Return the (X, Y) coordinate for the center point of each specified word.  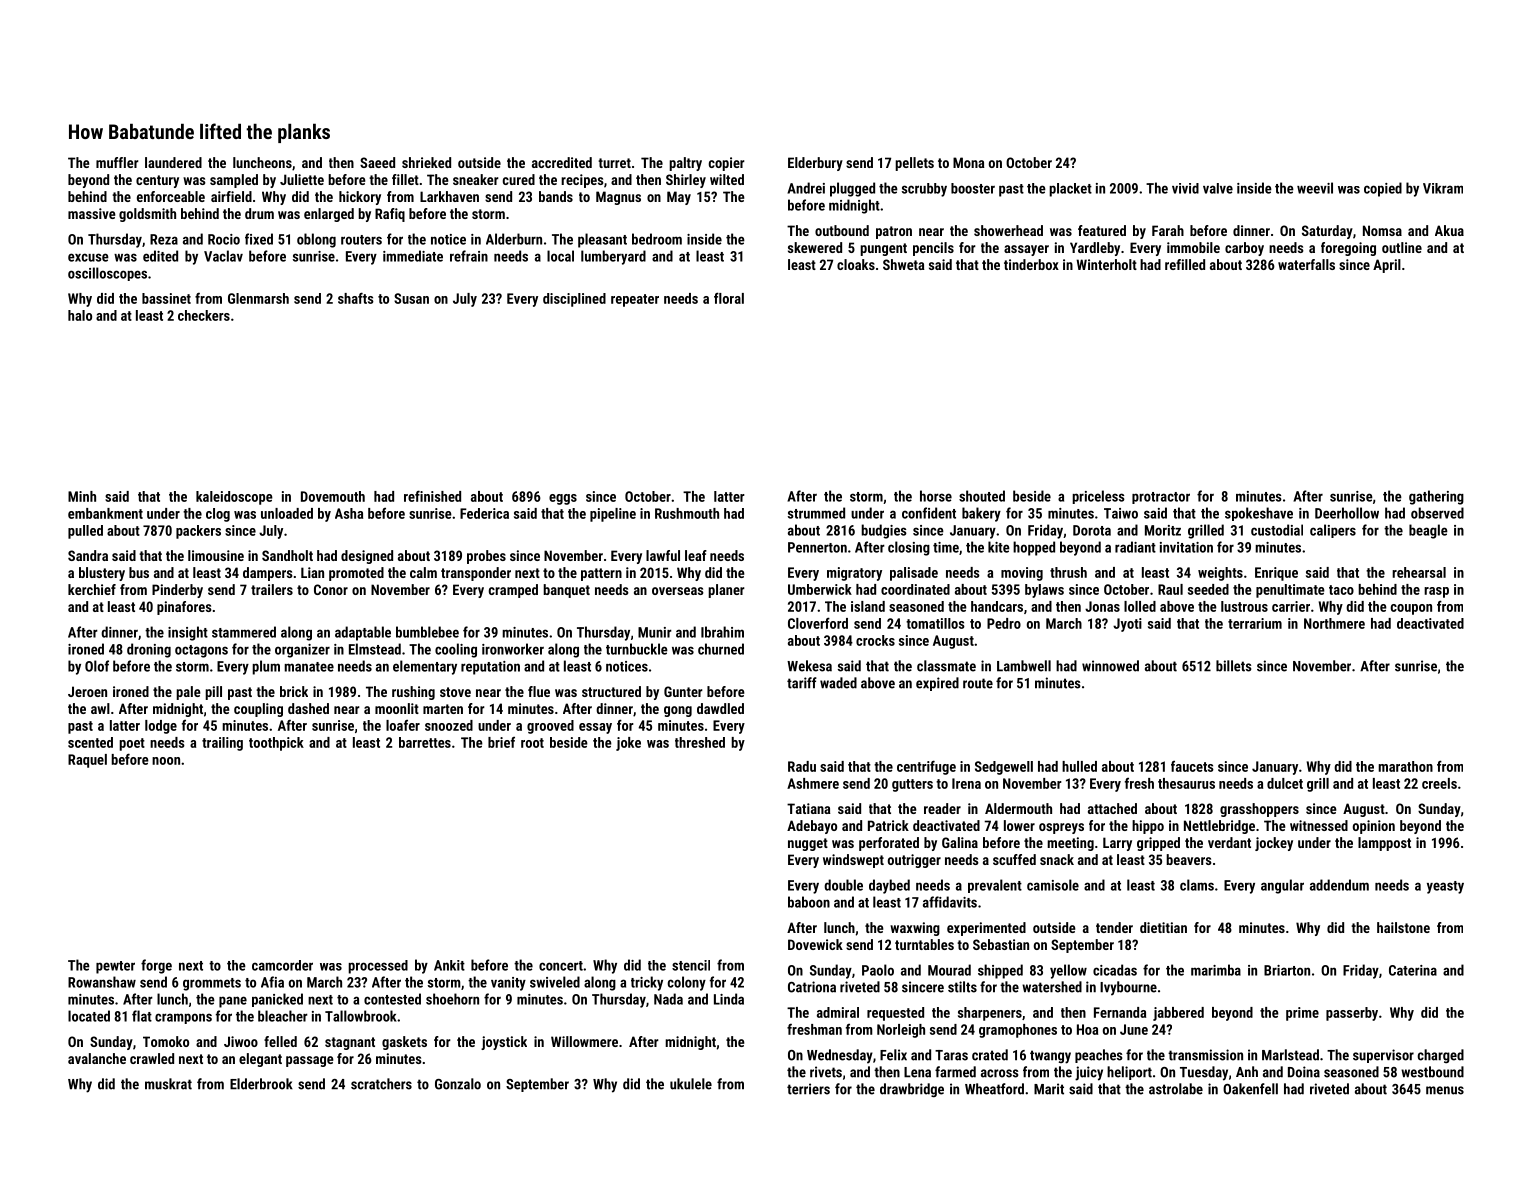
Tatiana (809, 808)
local (560, 256)
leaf (696, 555)
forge (156, 966)
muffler (117, 162)
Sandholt (287, 555)
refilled (1185, 264)
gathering (1436, 497)
